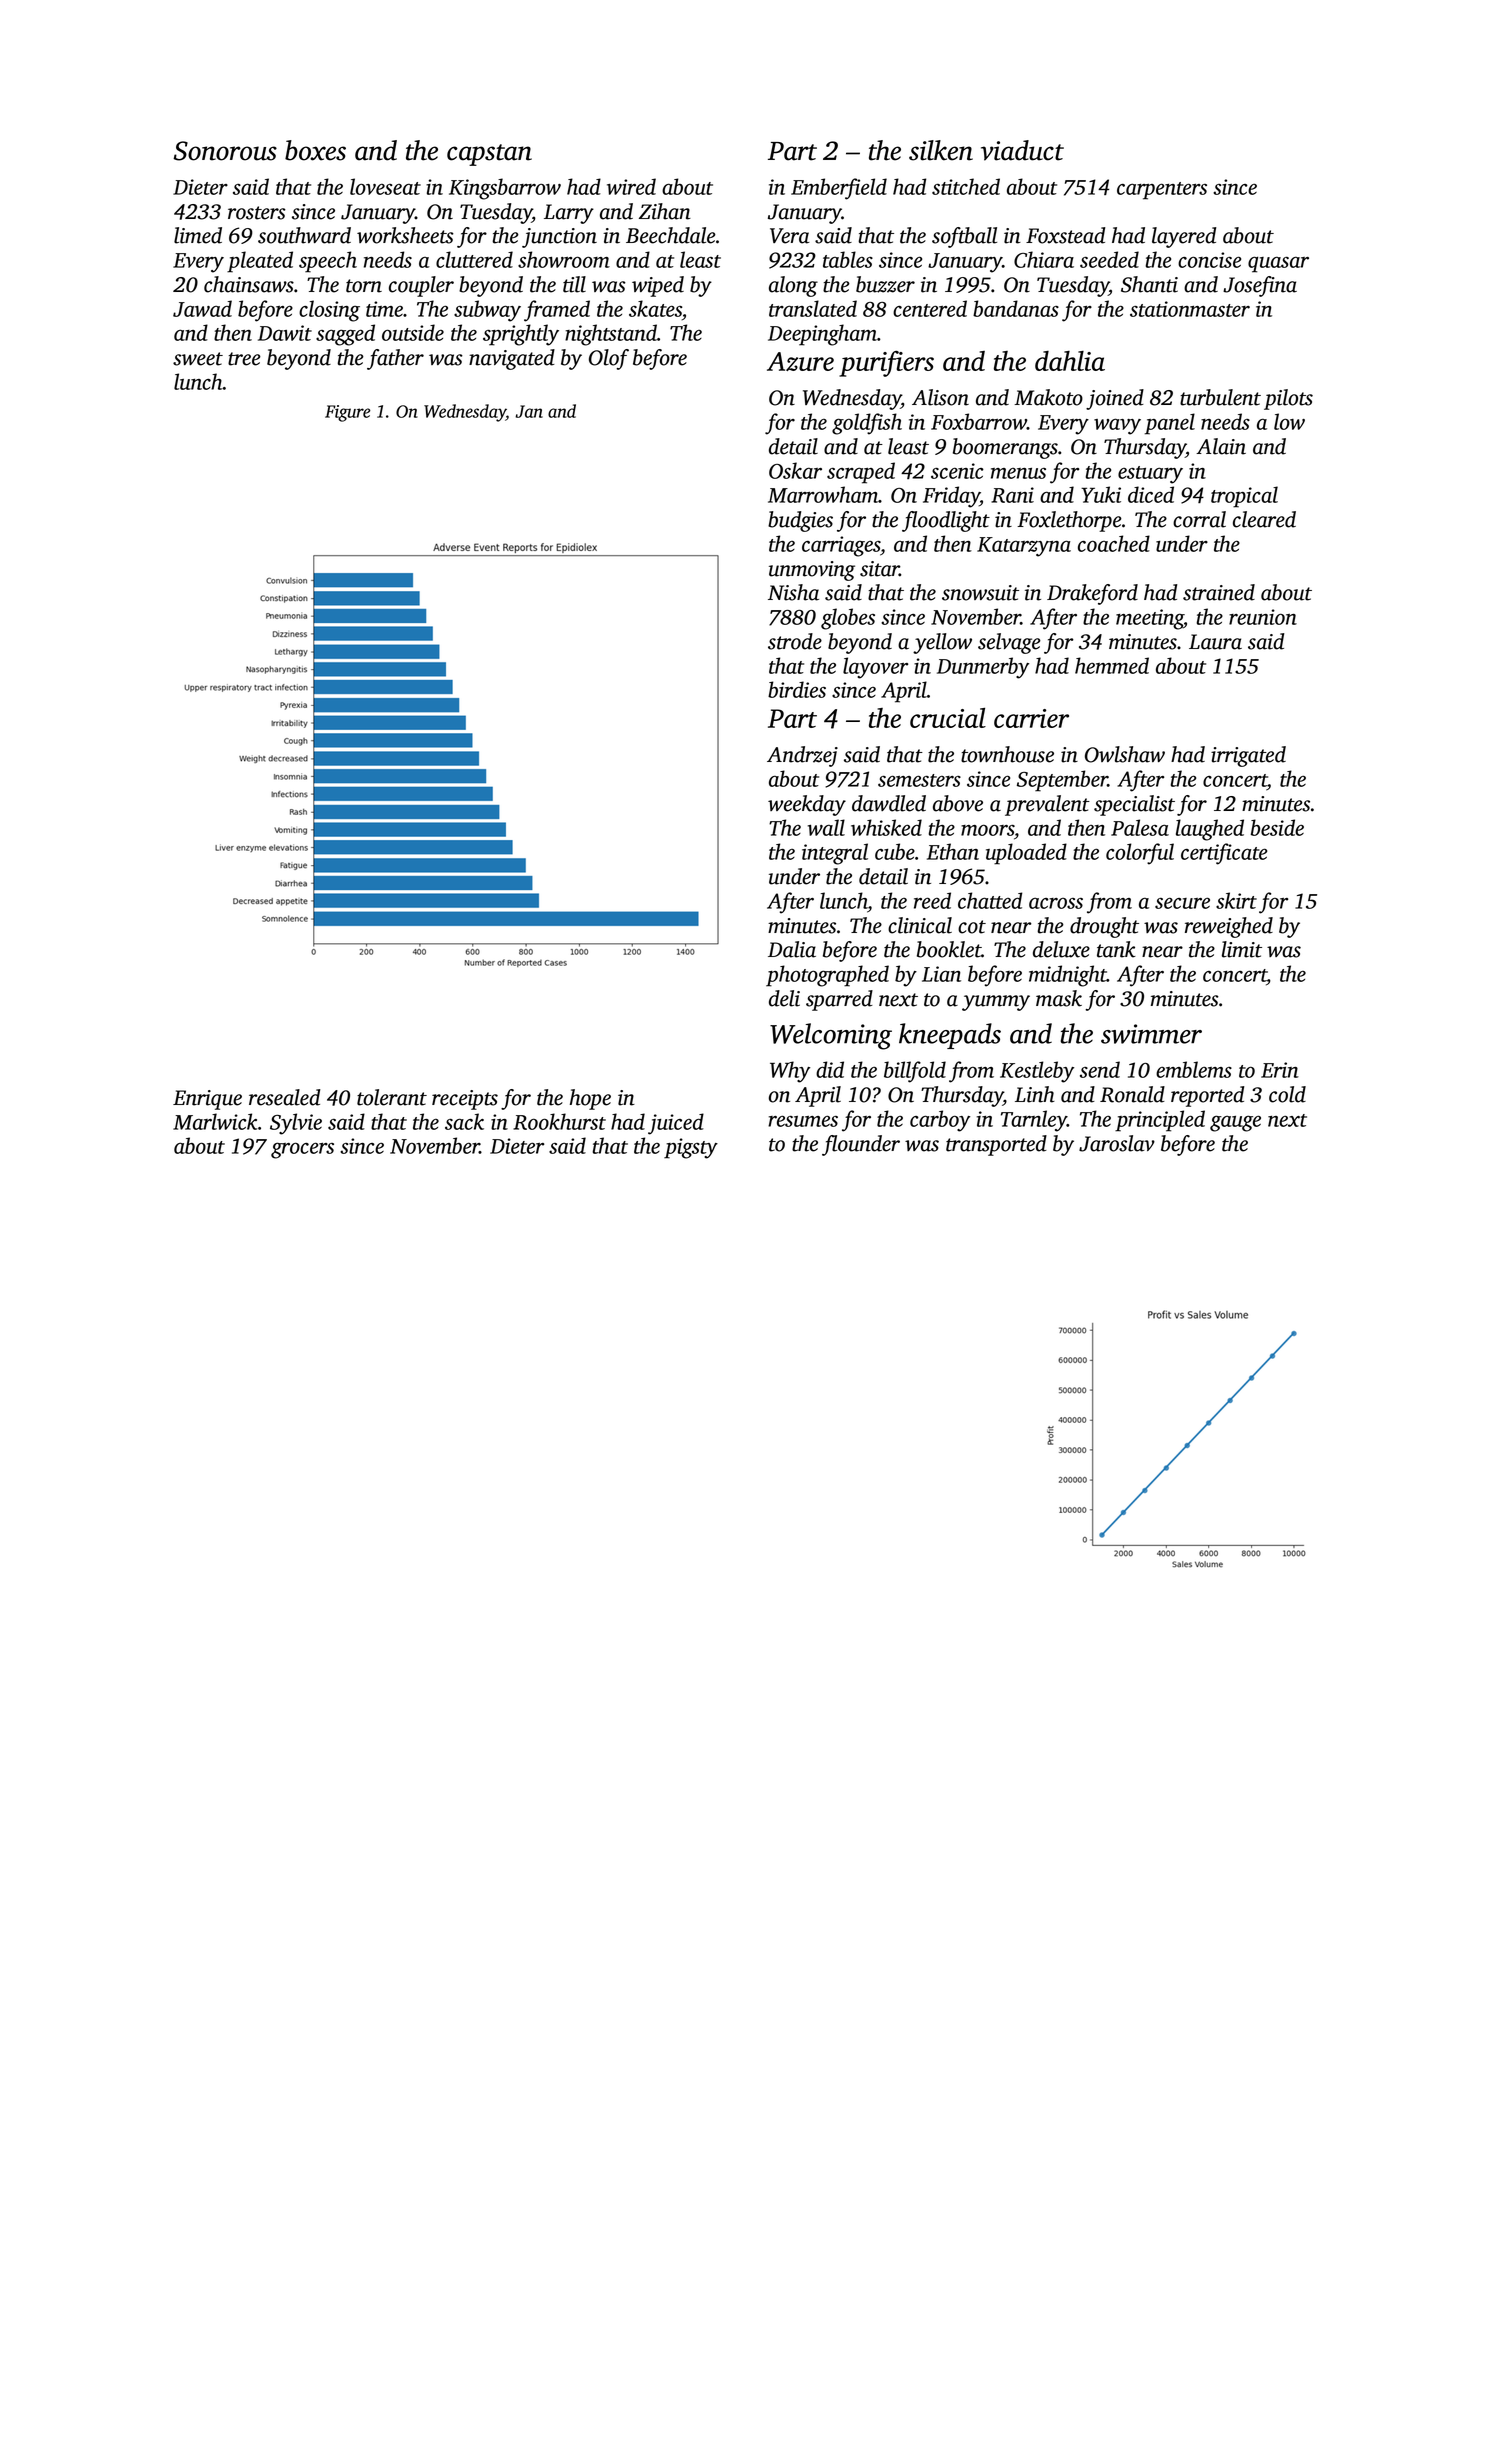 This document has width=1496, height=2464. Describe the element at coordinates (797, 689) in the document. I see `birdies` at that location.
